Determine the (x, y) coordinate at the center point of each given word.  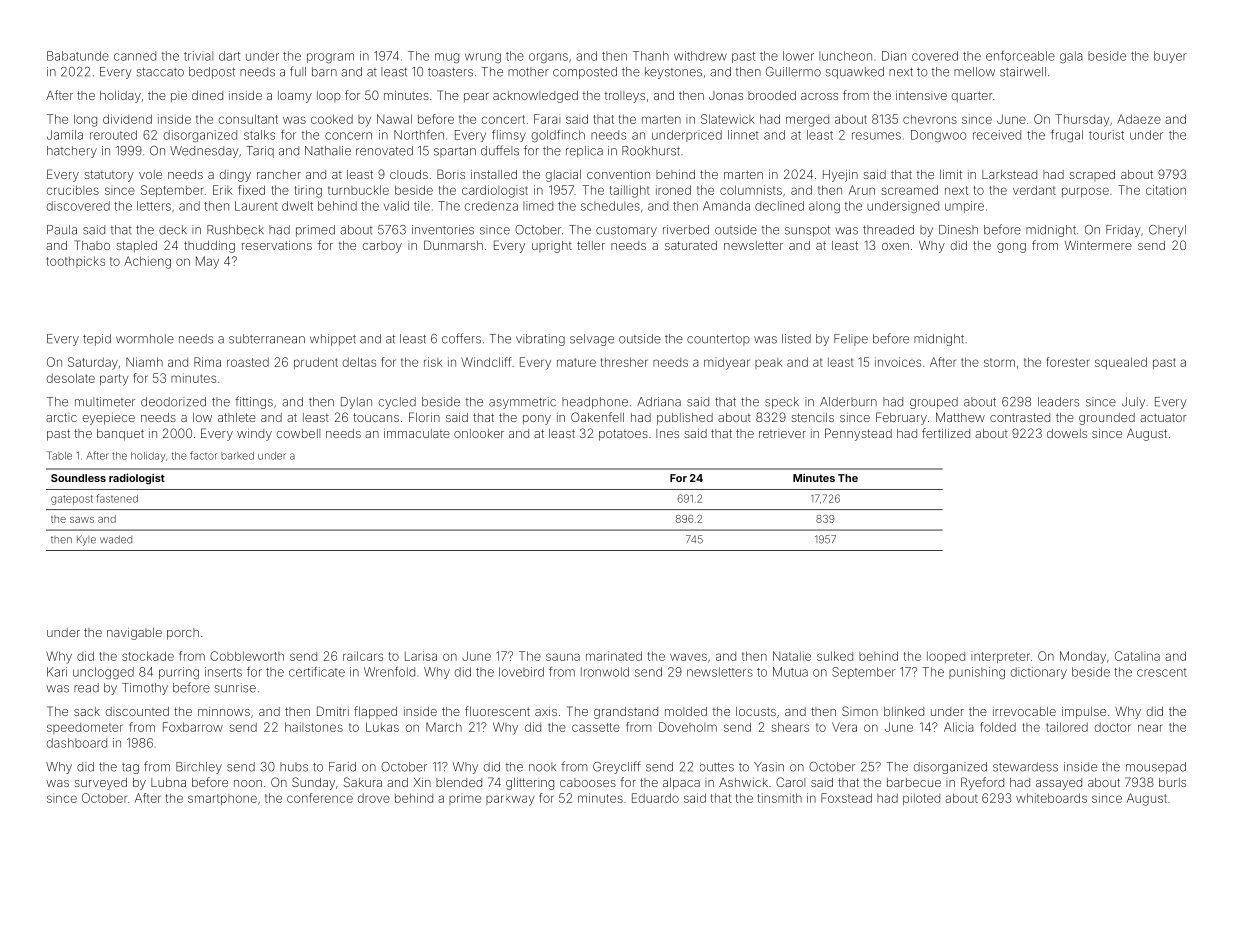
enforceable (1020, 56)
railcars (363, 656)
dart (229, 56)
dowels (1067, 433)
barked (237, 456)
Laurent (256, 206)
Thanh (651, 56)
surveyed (100, 784)
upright (552, 247)
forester (1068, 362)
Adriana (659, 402)
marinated (614, 656)
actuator (1163, 417)
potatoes (623, 435)
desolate (71, 378)
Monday (1083, 657)
